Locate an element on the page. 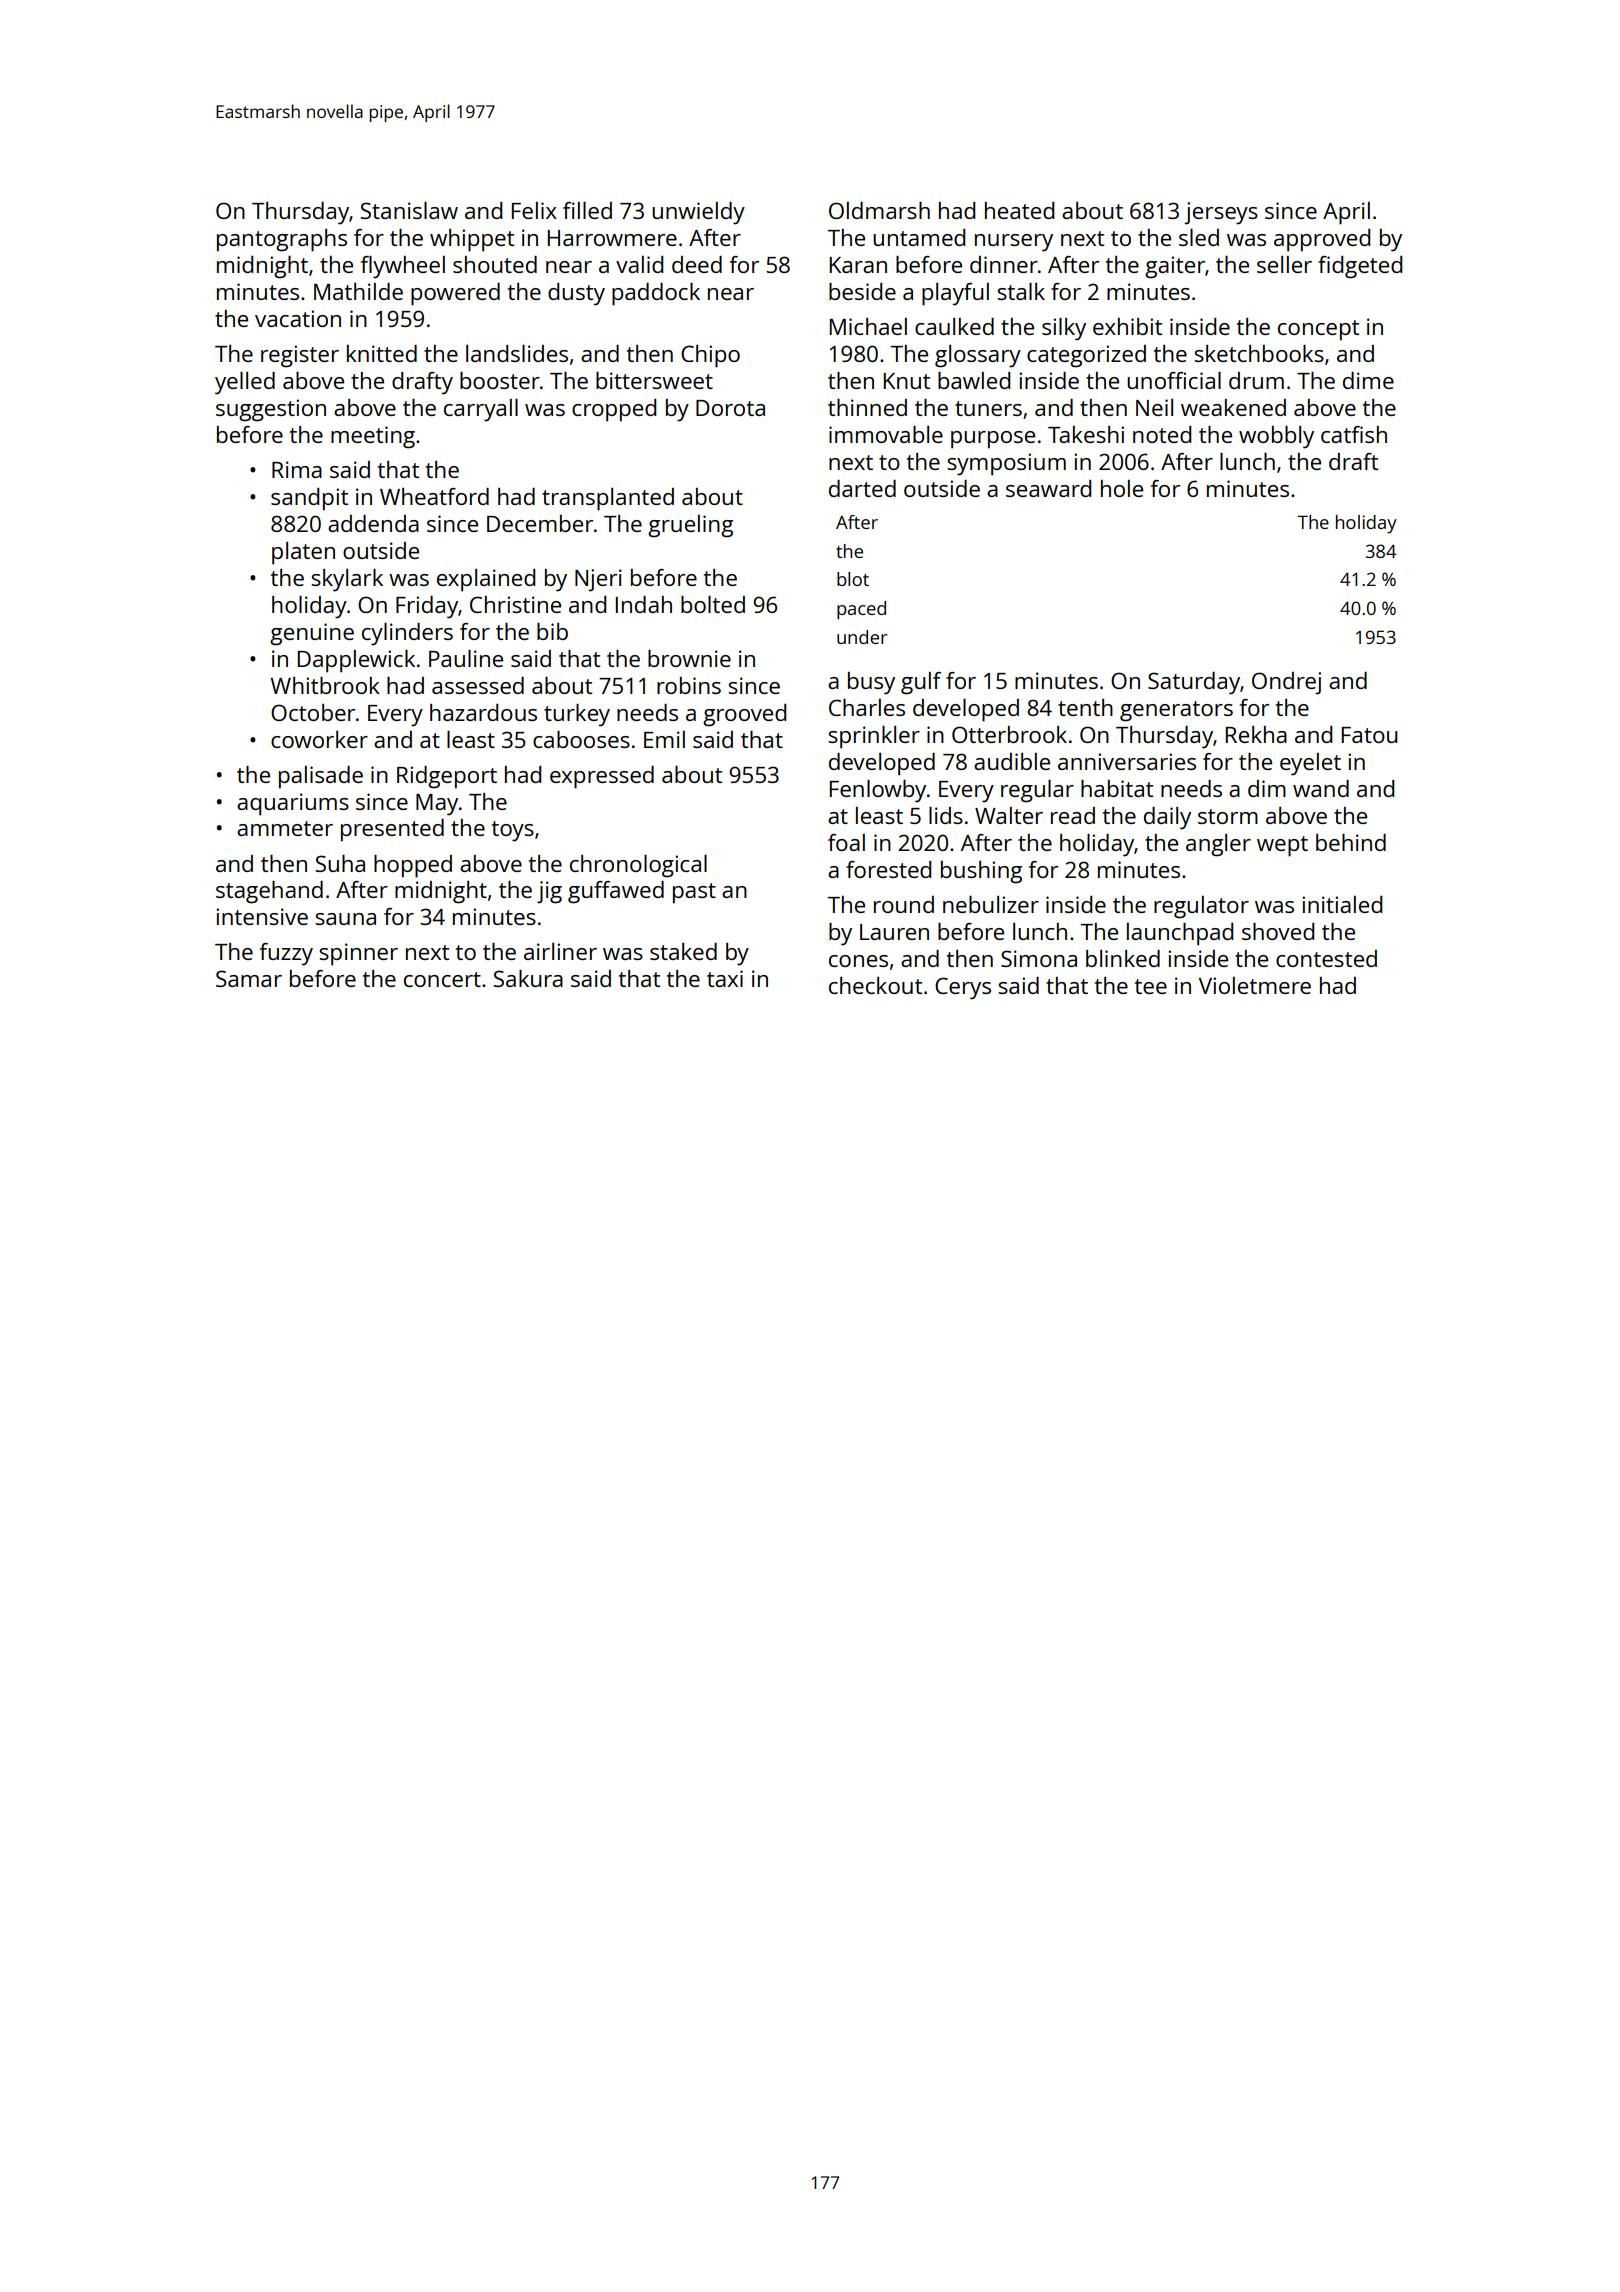  bolted is located at coordinates (713, 604).
